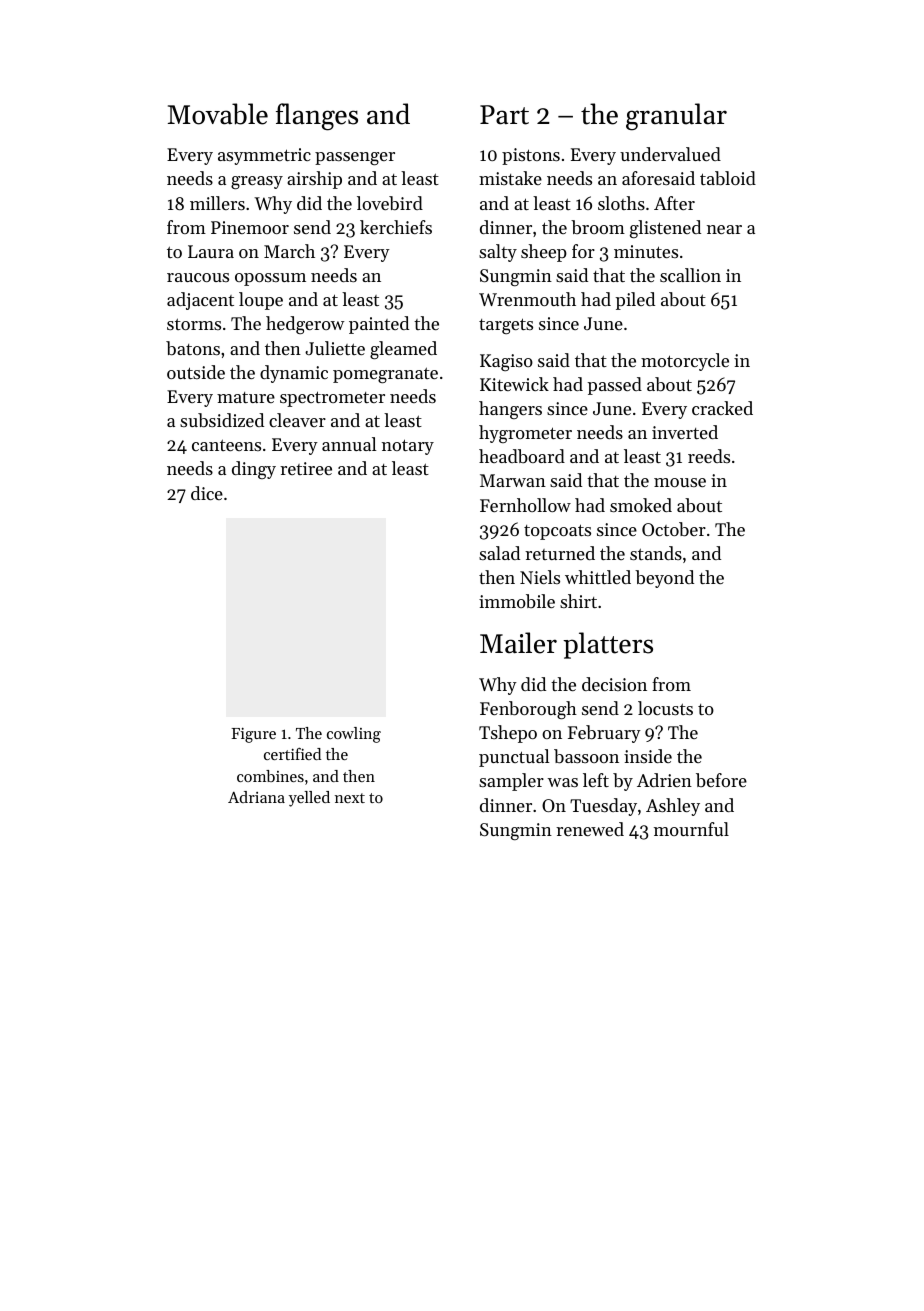  What do you see at coordinates (256, 797) in the screenshot?
I see `Adriana` at bounding box center [256, 797].
